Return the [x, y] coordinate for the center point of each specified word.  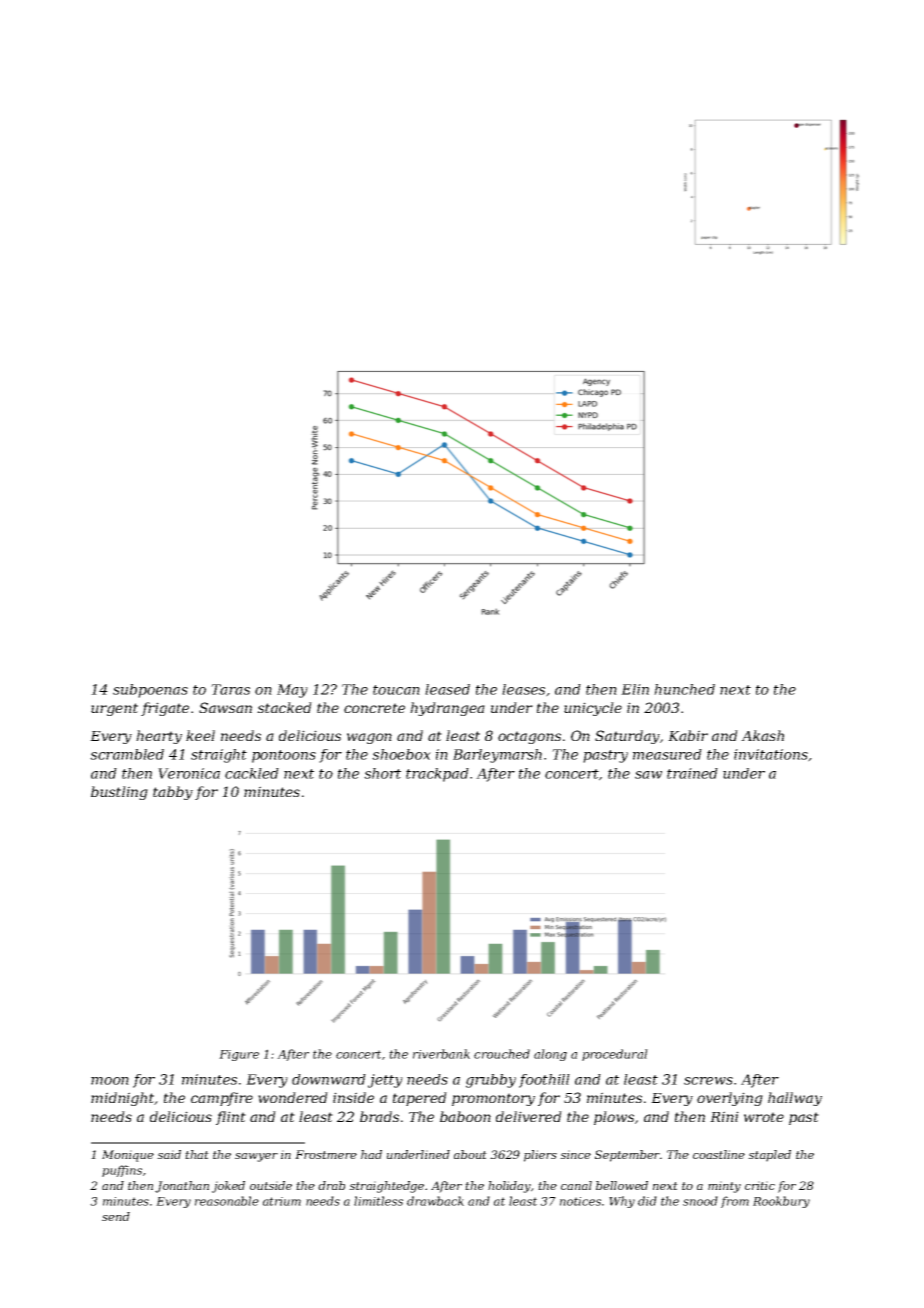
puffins [122, 1171]
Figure [239, 1055]
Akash [762, 735]
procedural [615, 1055]
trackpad [437, 775]
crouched [502, 1054]
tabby [173, 793]
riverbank [441, 1054]
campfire [222, 1099]
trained [692, 773]
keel [200, 735]
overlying [730, 1099]
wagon [369, 738]
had [371, 1154]
